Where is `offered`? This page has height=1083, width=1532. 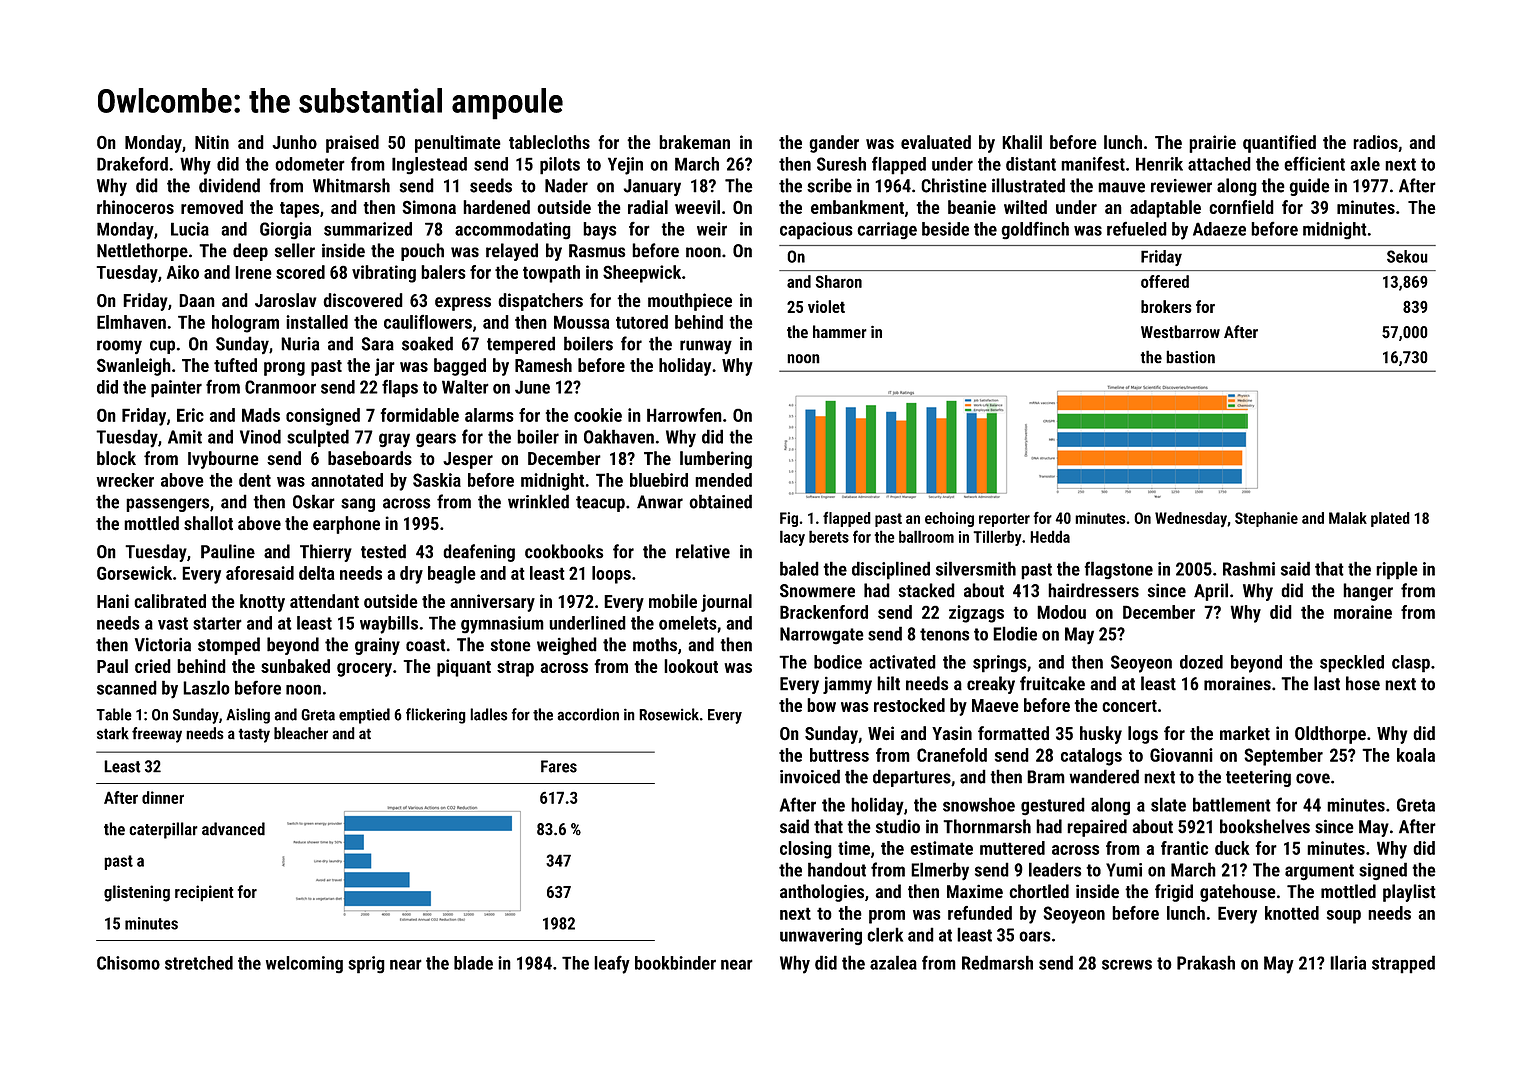 offered is located at coordinates (1165, 281).
